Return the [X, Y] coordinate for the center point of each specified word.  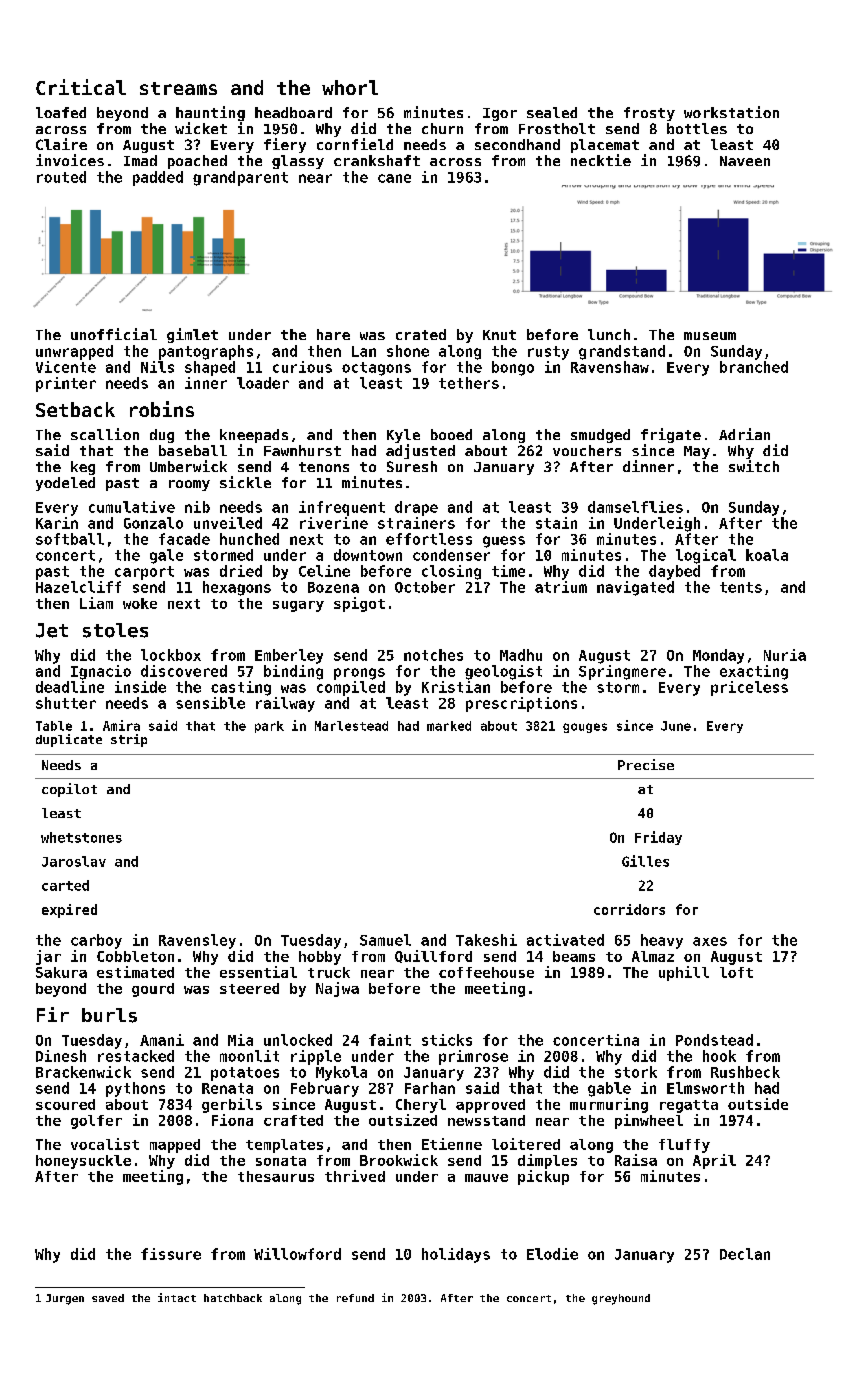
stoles [115, 630]
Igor [500, 114]
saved [108, 1298]
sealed [552, 112]
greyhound [621, 1299]
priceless [749, 688]
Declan [745, 1254]
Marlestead [351, 726]
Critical [81, 87]
